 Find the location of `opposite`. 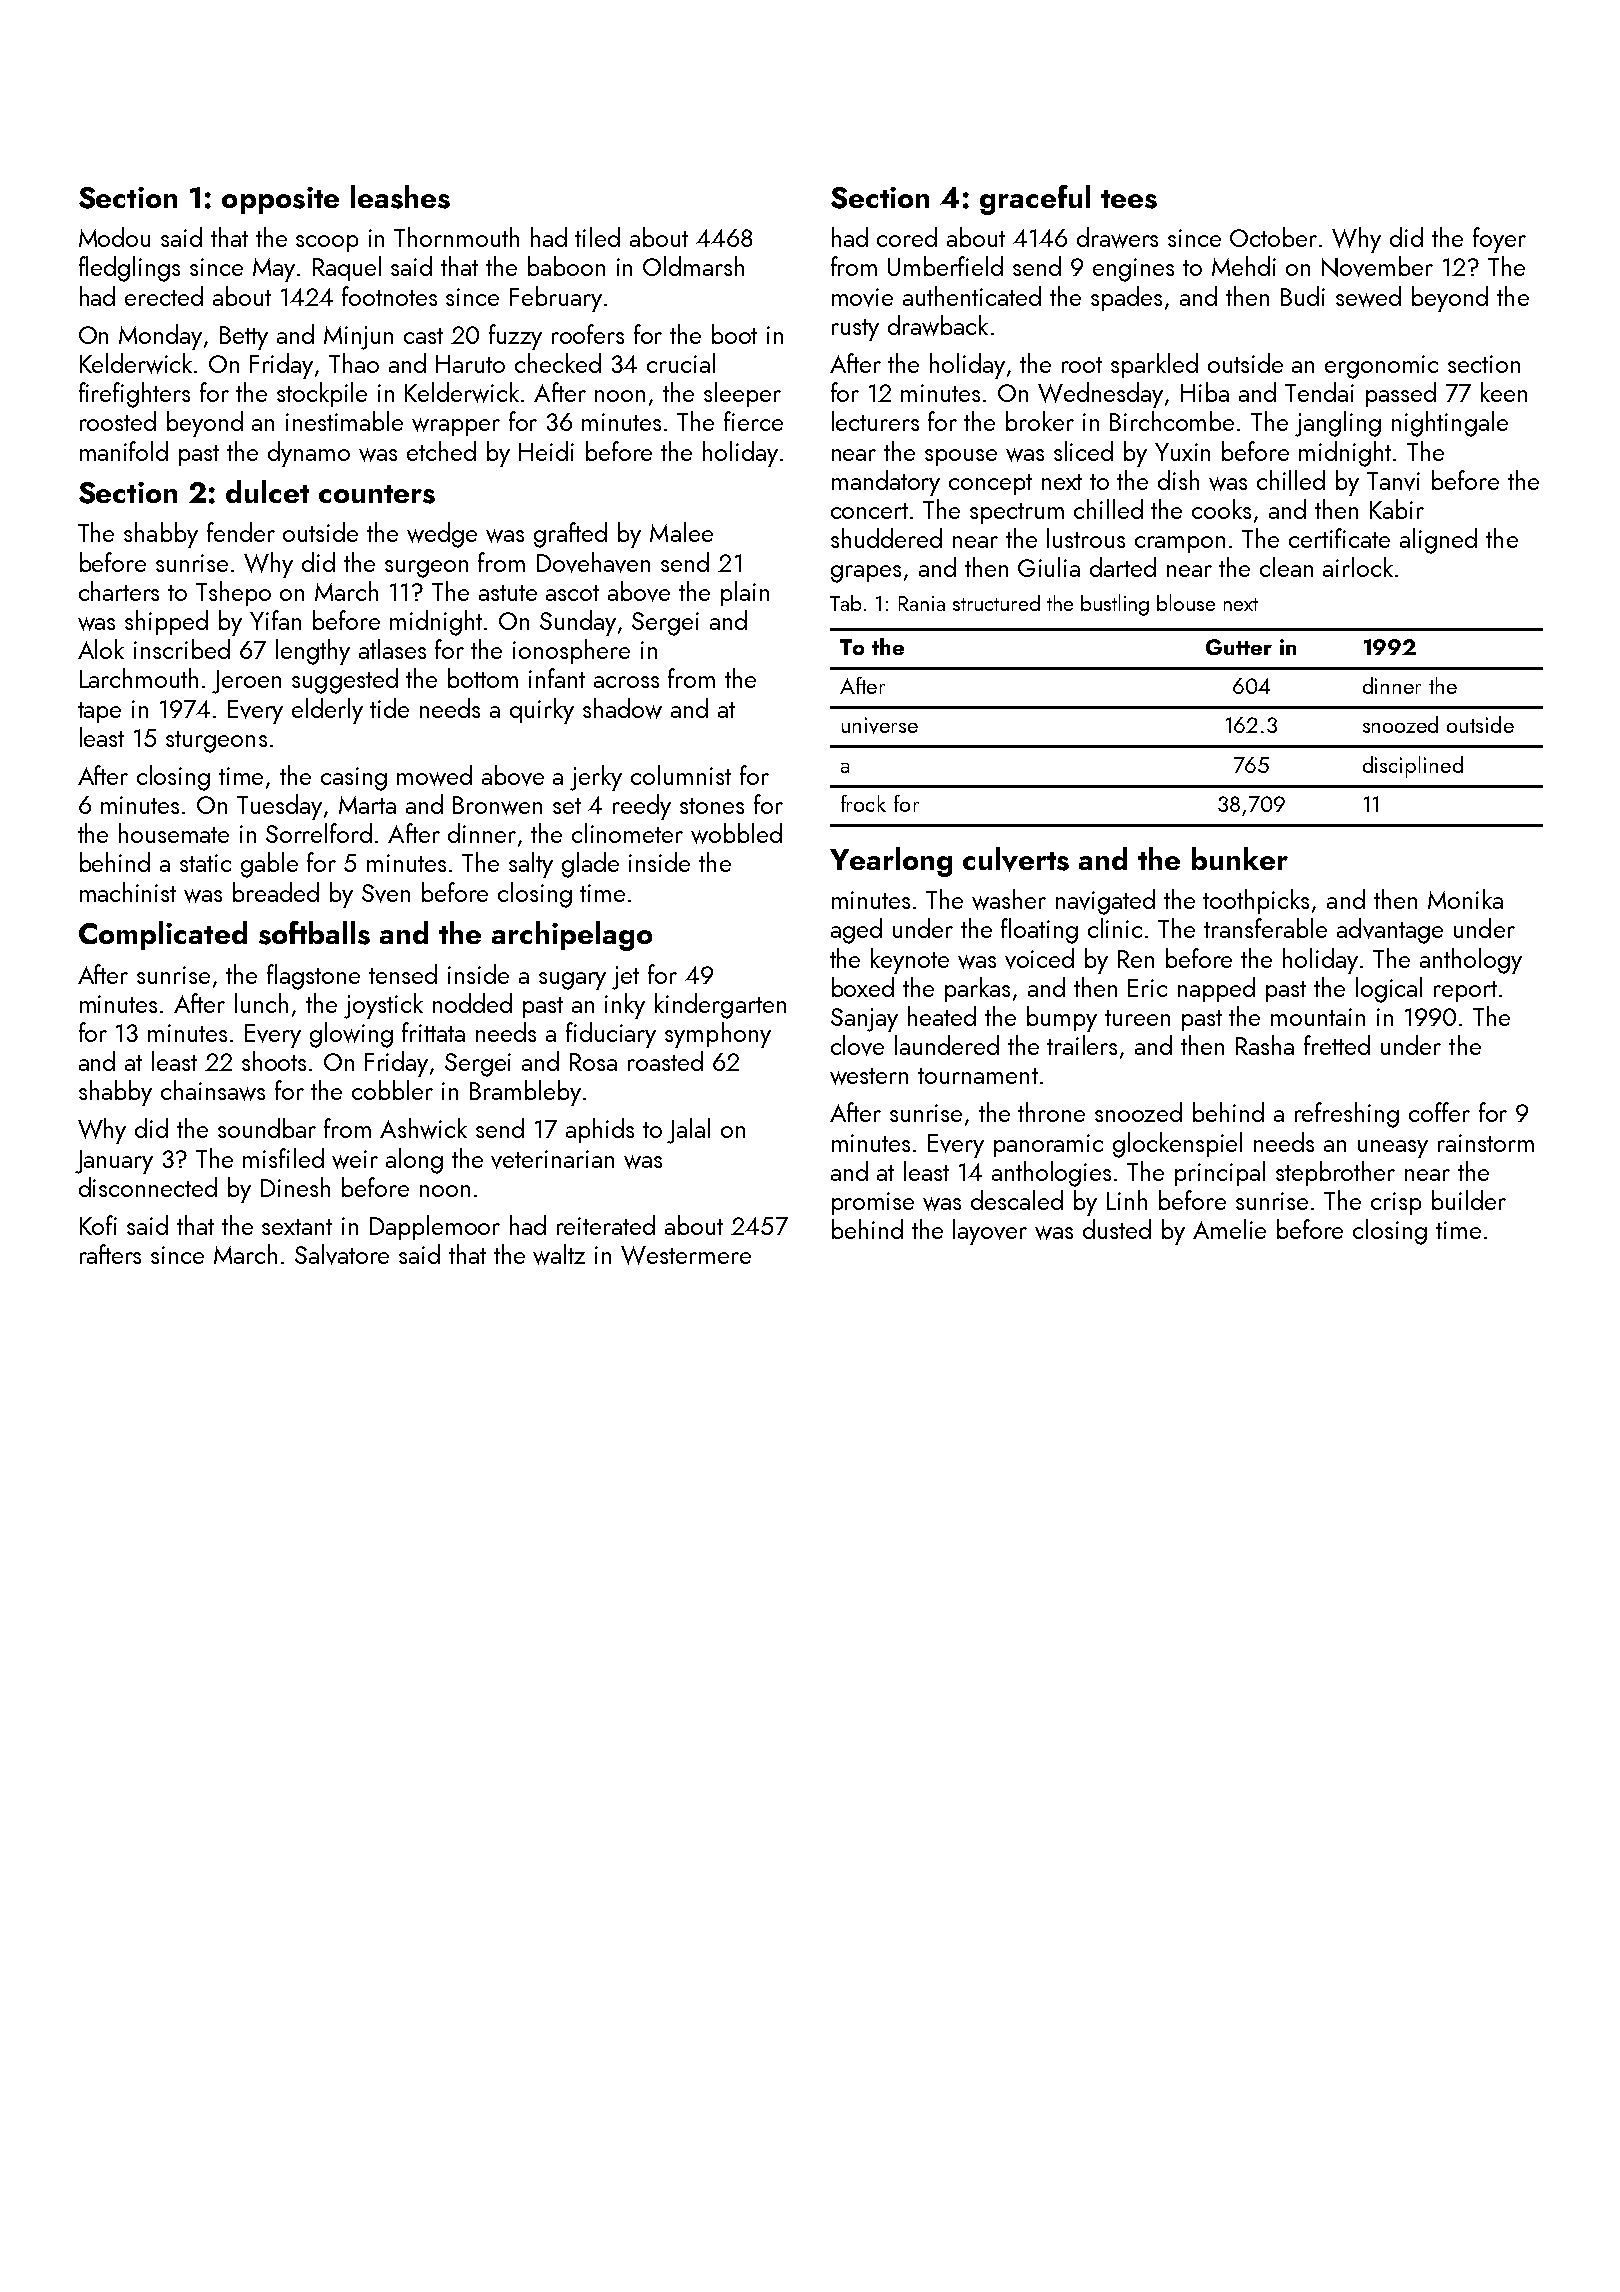

opposite is located at coordinates (280, 200).
